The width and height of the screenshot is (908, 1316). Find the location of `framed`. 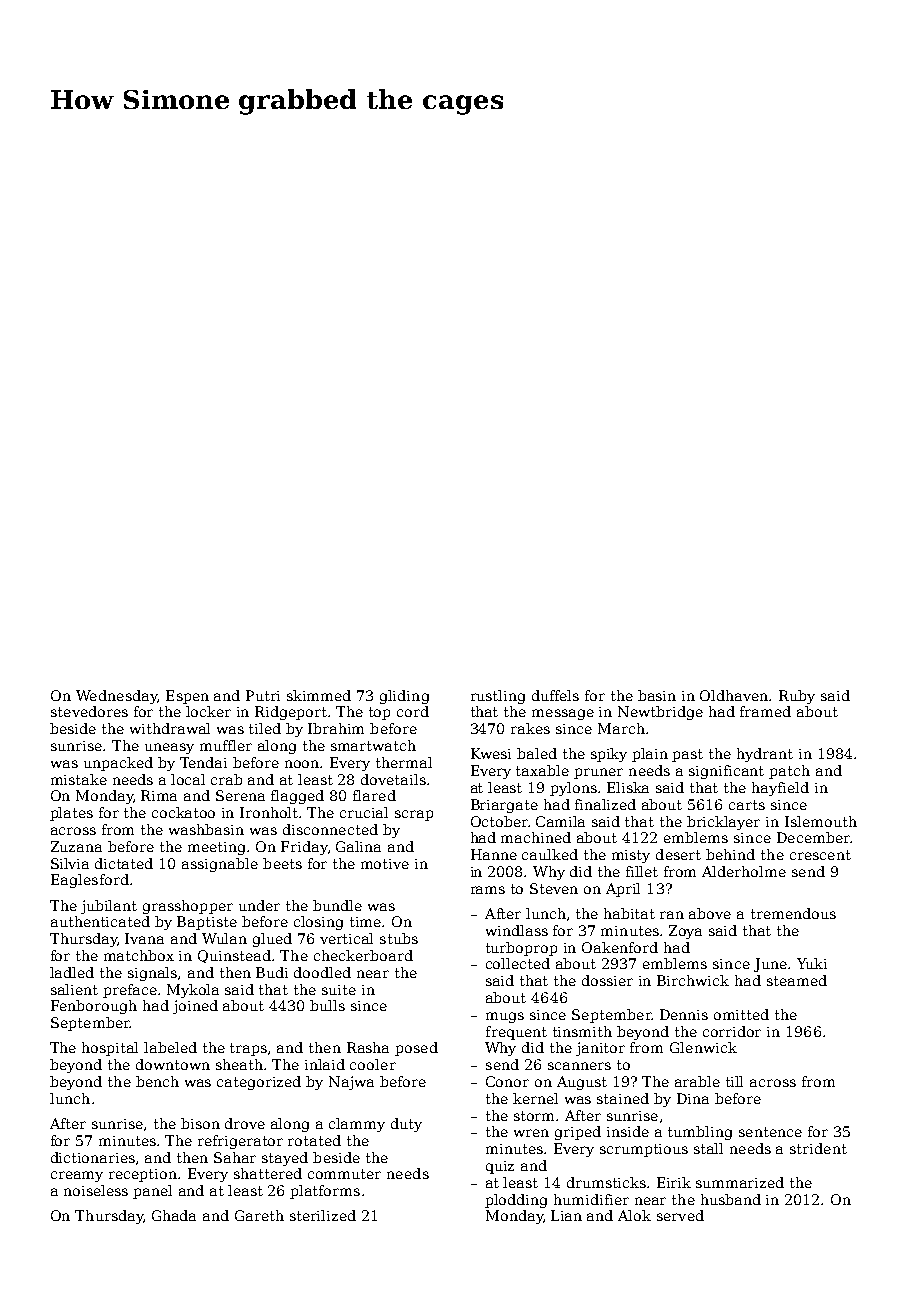

framed is located at coordinates (765, 711).
